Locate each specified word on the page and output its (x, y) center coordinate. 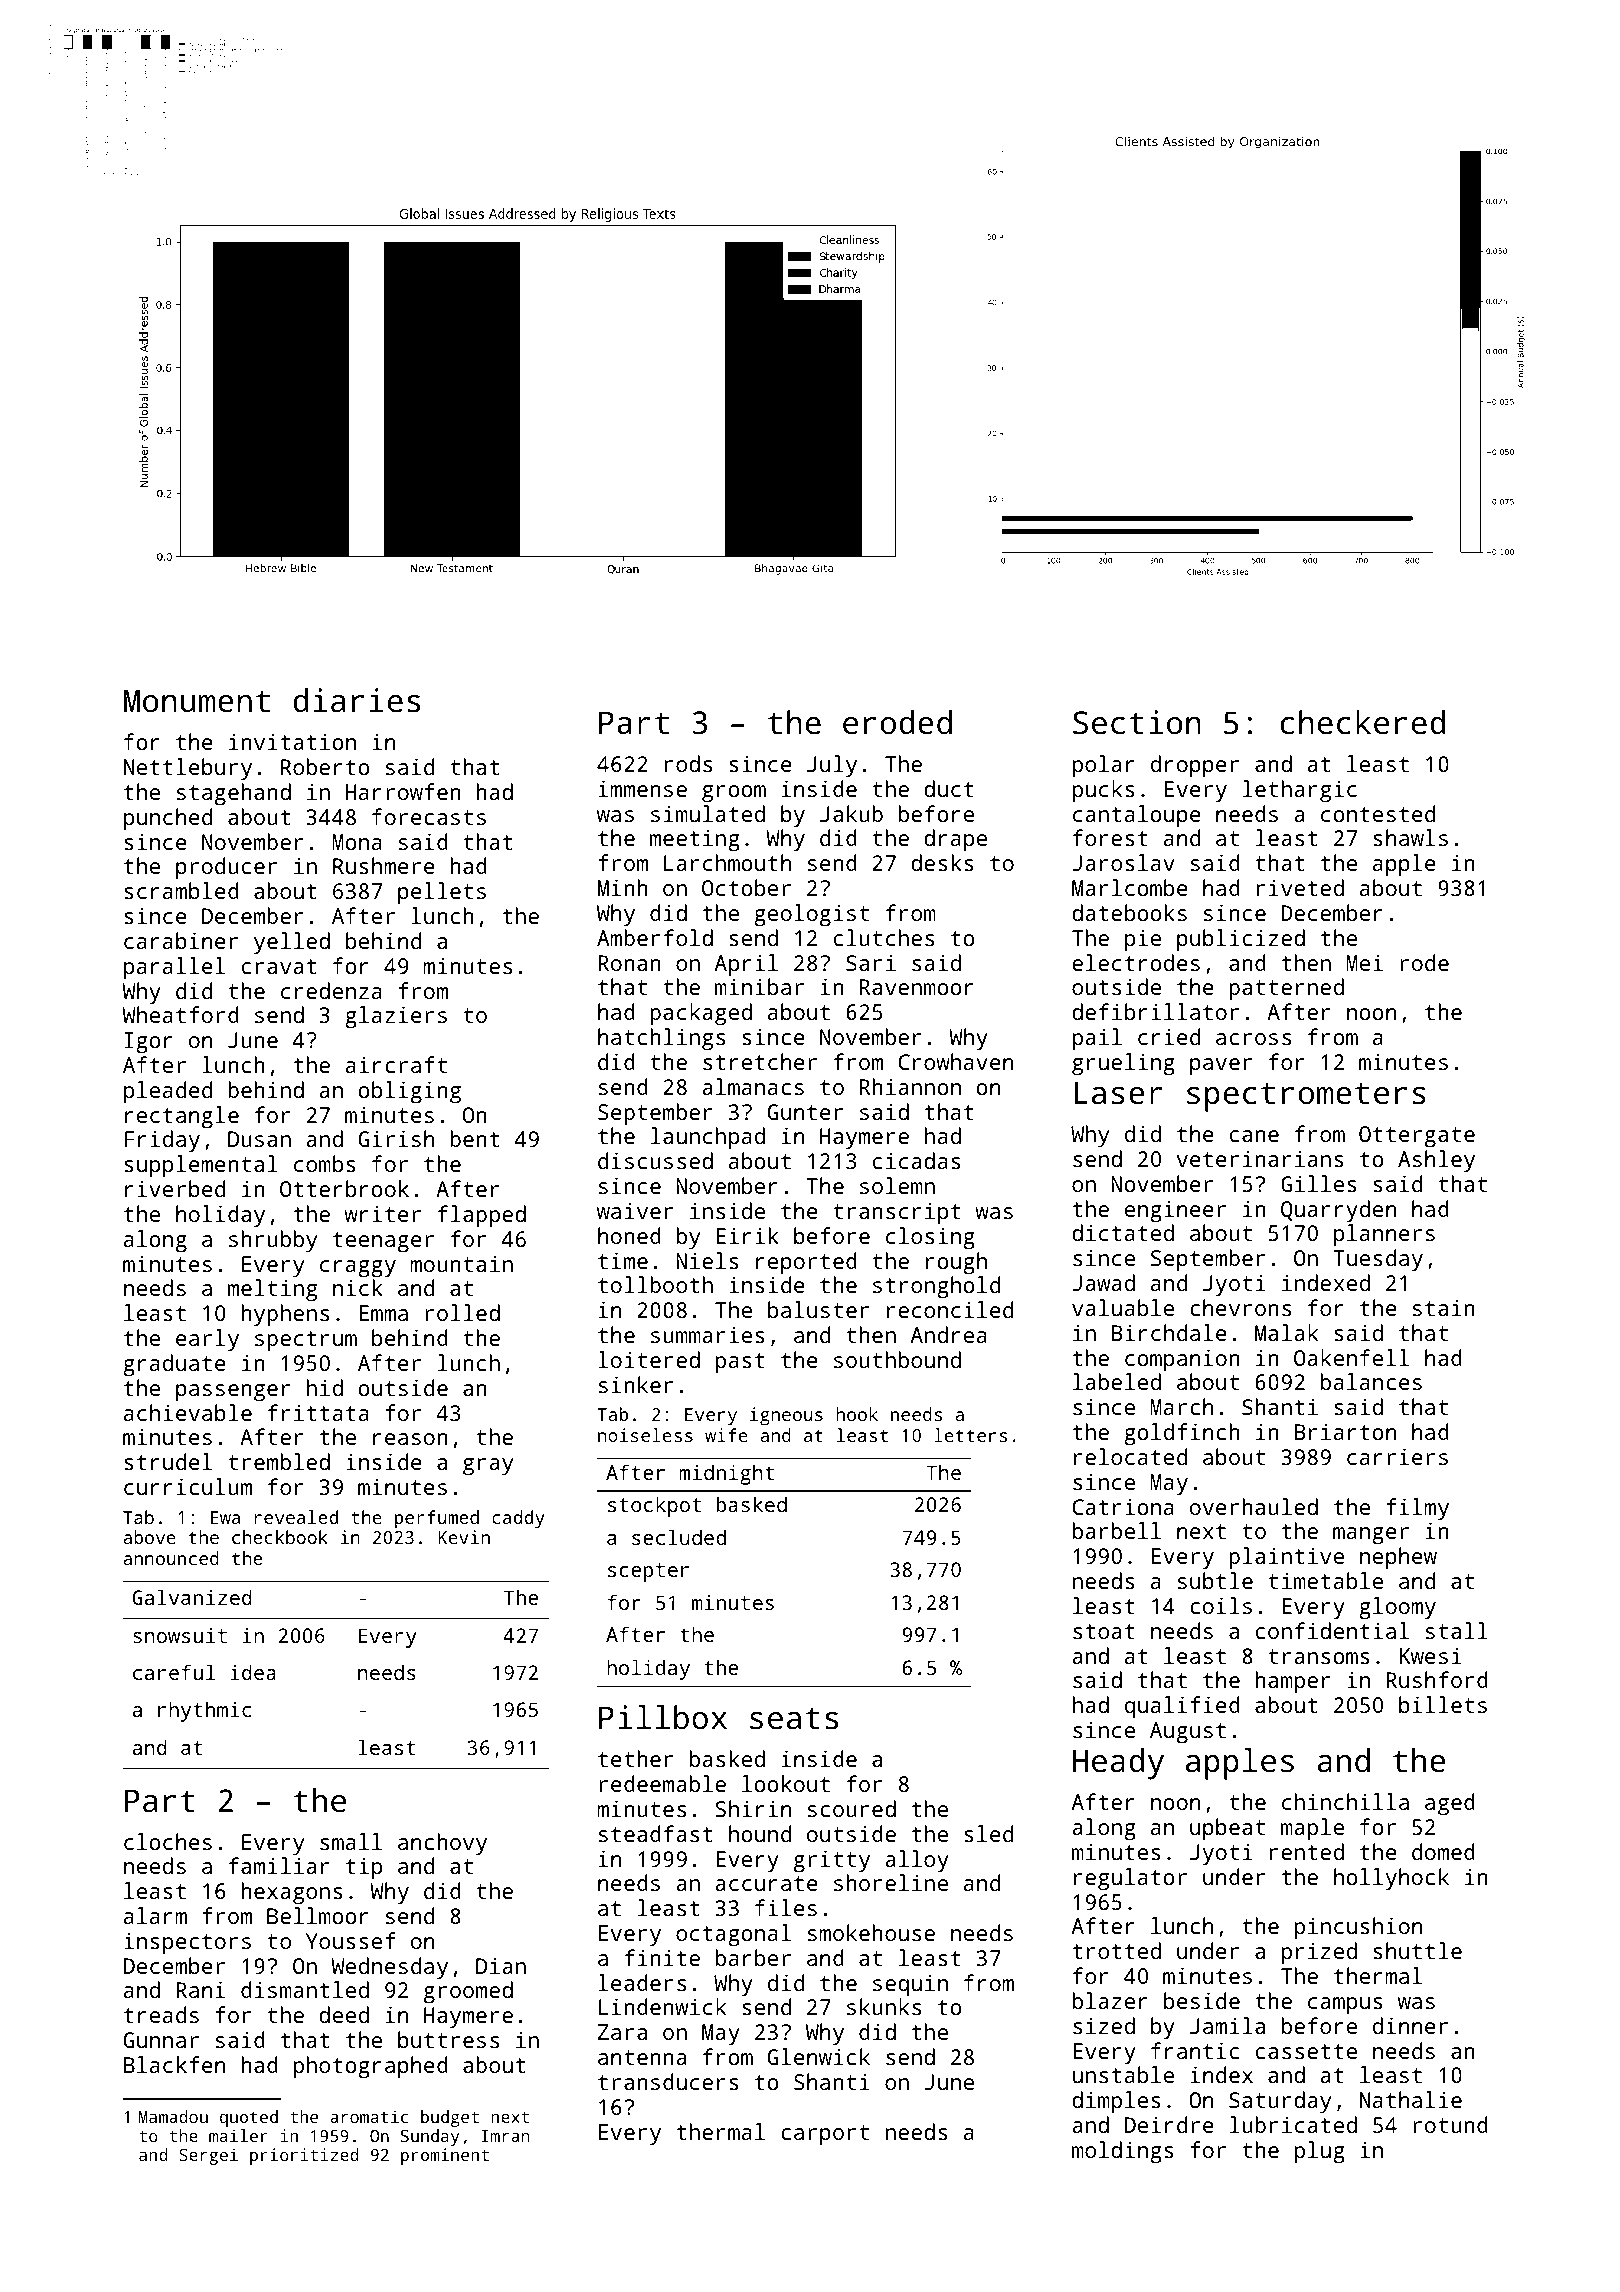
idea (253, 1672)
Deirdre (1169, 2124)
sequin (910, 1985)
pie (1143, 940)
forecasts (429, 816)
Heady (1118, 1764)
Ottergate (1417, 1136)
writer (382, 1213)
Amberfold (655, 937)
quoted (249, 2118)
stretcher (760, 1061)
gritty (832, 1861)
